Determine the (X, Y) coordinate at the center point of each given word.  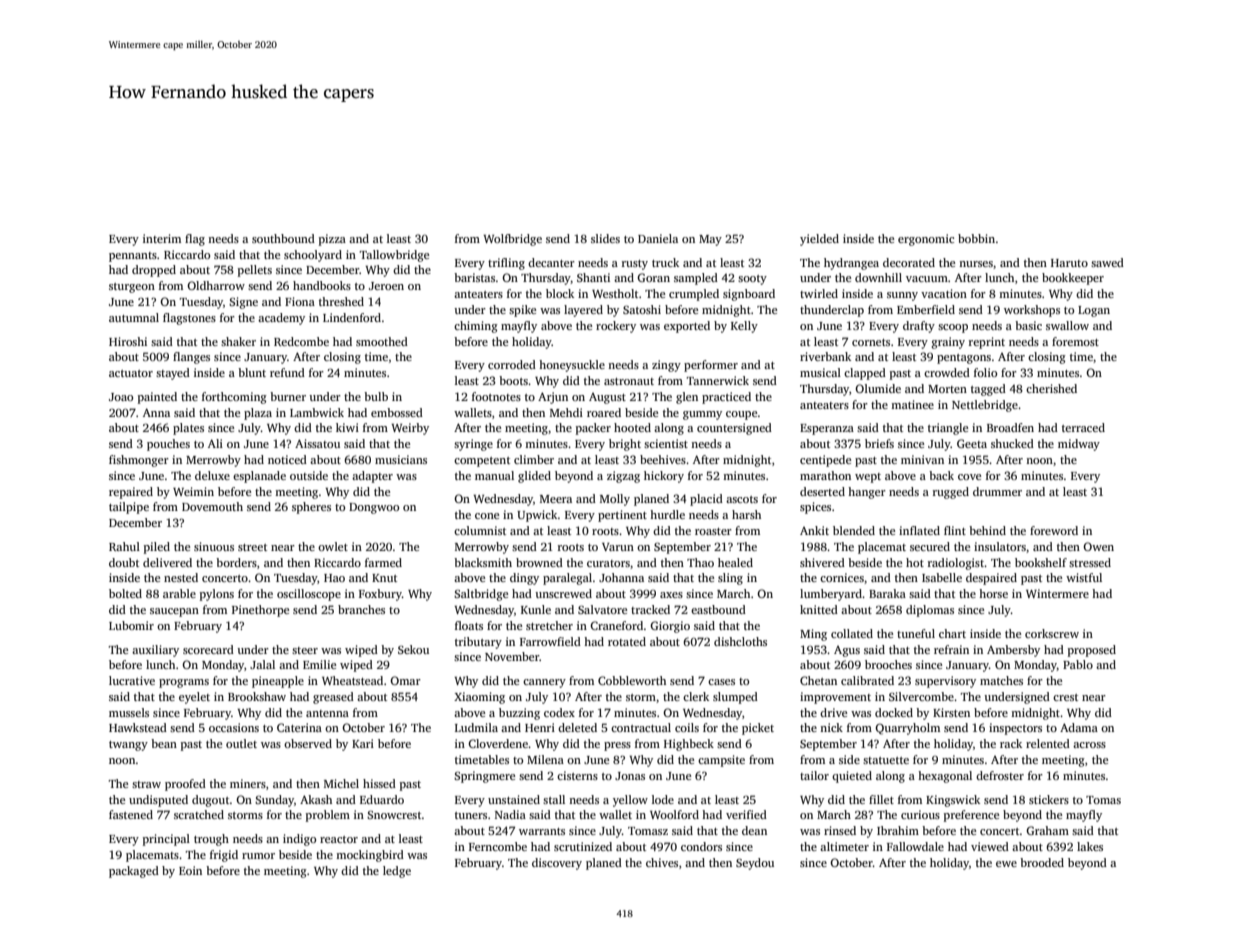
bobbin (976, 238)
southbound (283, 238)
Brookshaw (257, 696)
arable (179, 593)
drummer (997, 491)
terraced (1083, 427)
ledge (397, 872)
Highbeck (689, 745)
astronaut (629, 381)
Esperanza (827, 429)
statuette (886, 760)
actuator (131, 373)
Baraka (887, 593)
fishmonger (139, 461)
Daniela (658, 238)
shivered (822, 562)
